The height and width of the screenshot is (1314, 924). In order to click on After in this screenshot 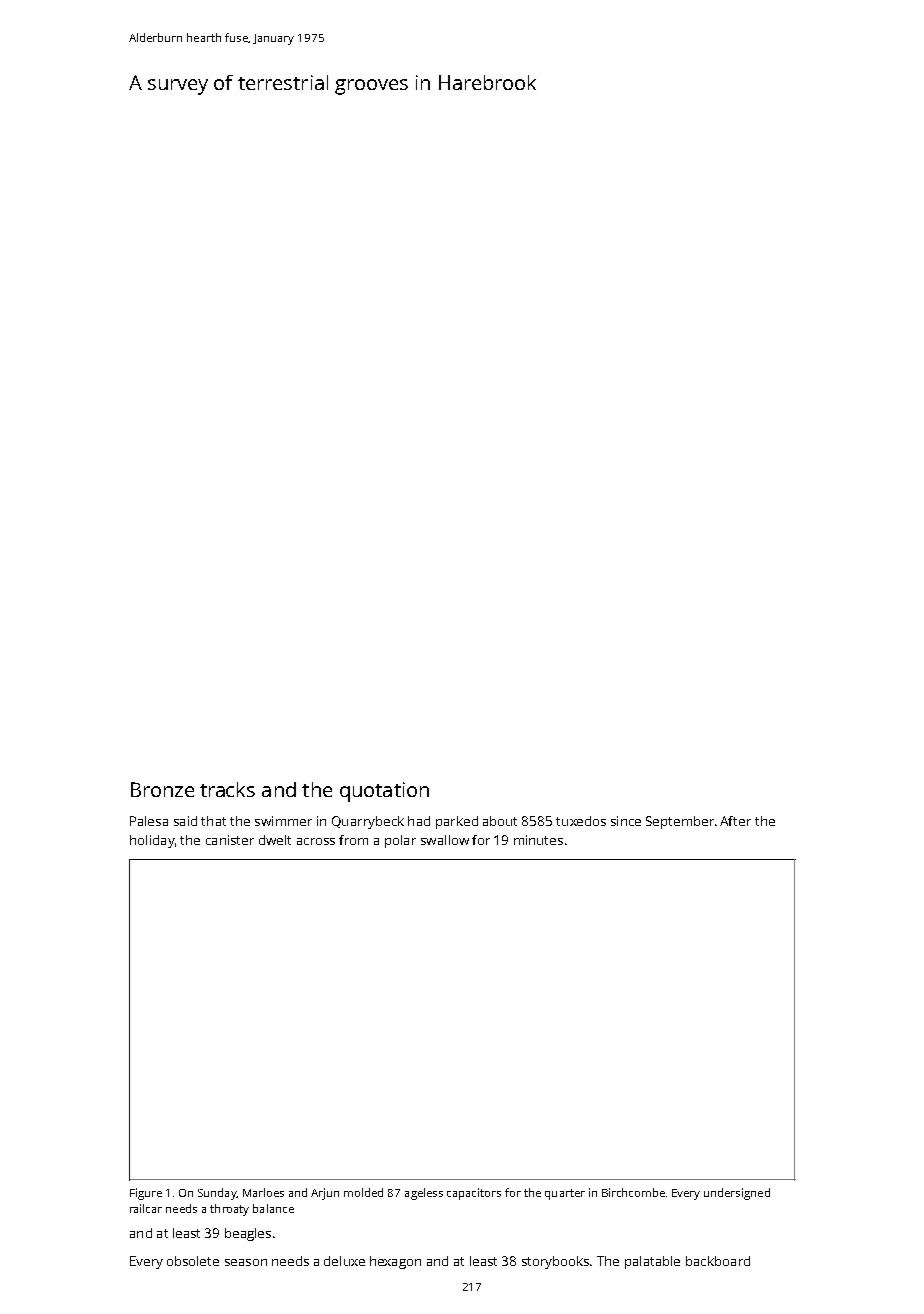, I will do `click(735, 821)`.
